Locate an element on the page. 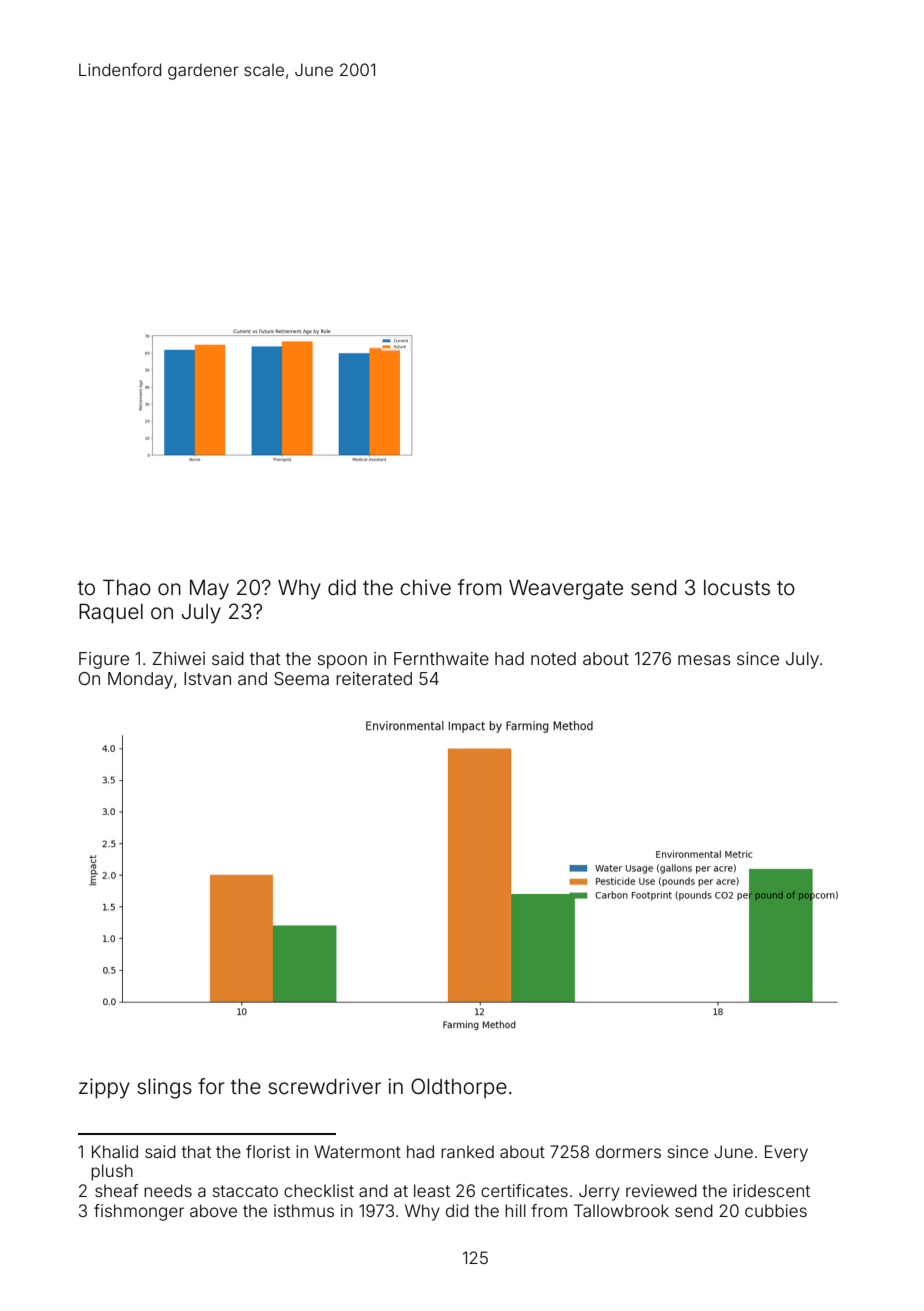  spoon is located at coordinates (342, 662).
